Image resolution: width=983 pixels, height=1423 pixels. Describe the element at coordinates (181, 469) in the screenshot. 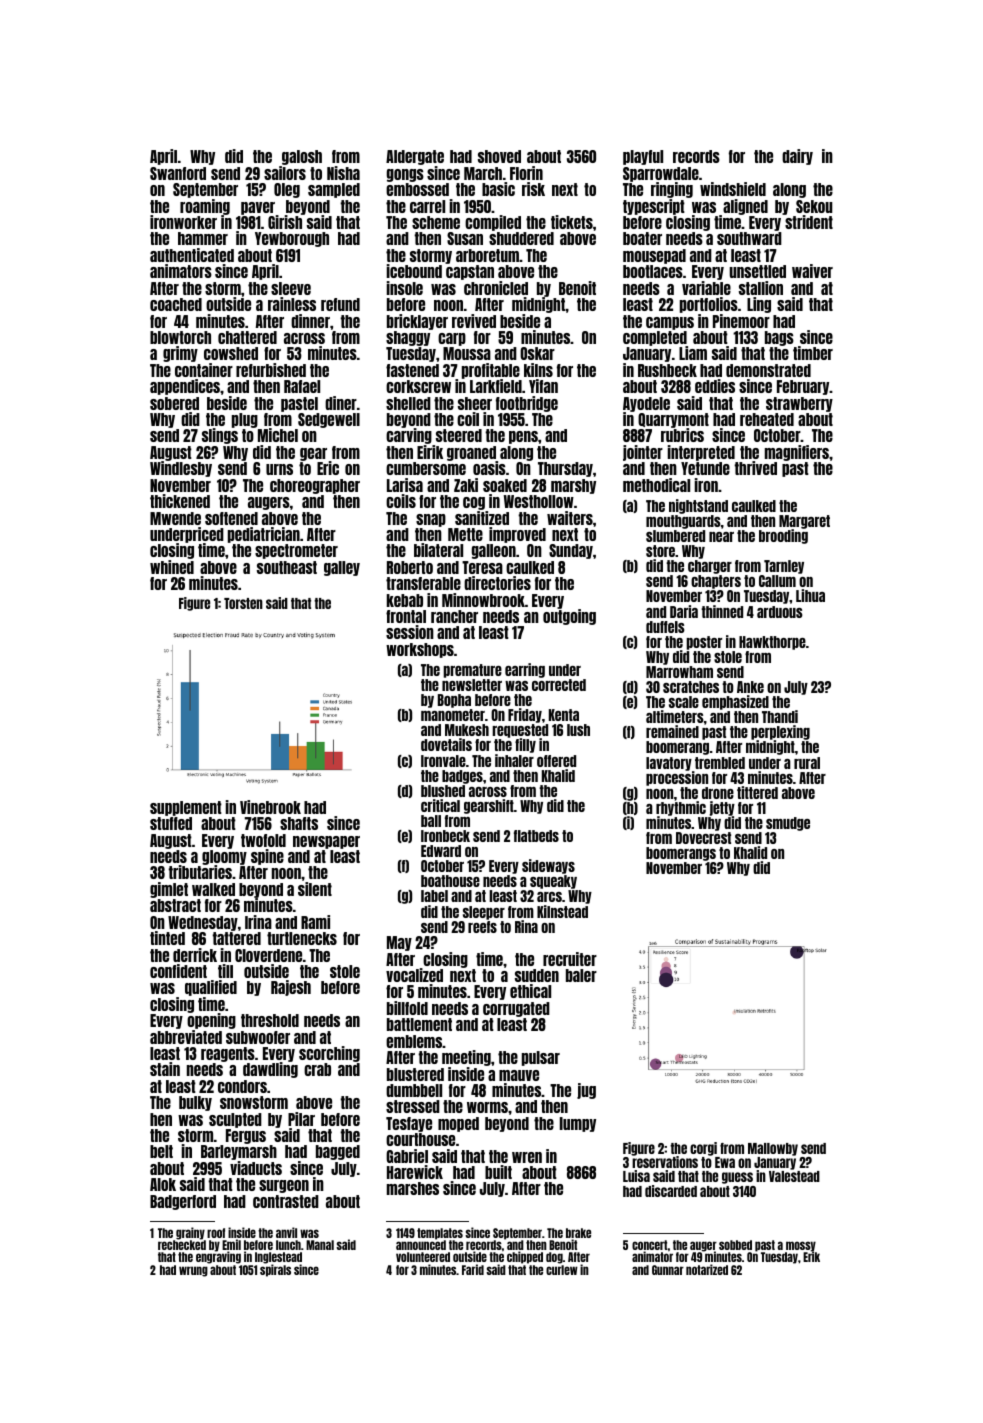

I see `Windlesby` at that location.
